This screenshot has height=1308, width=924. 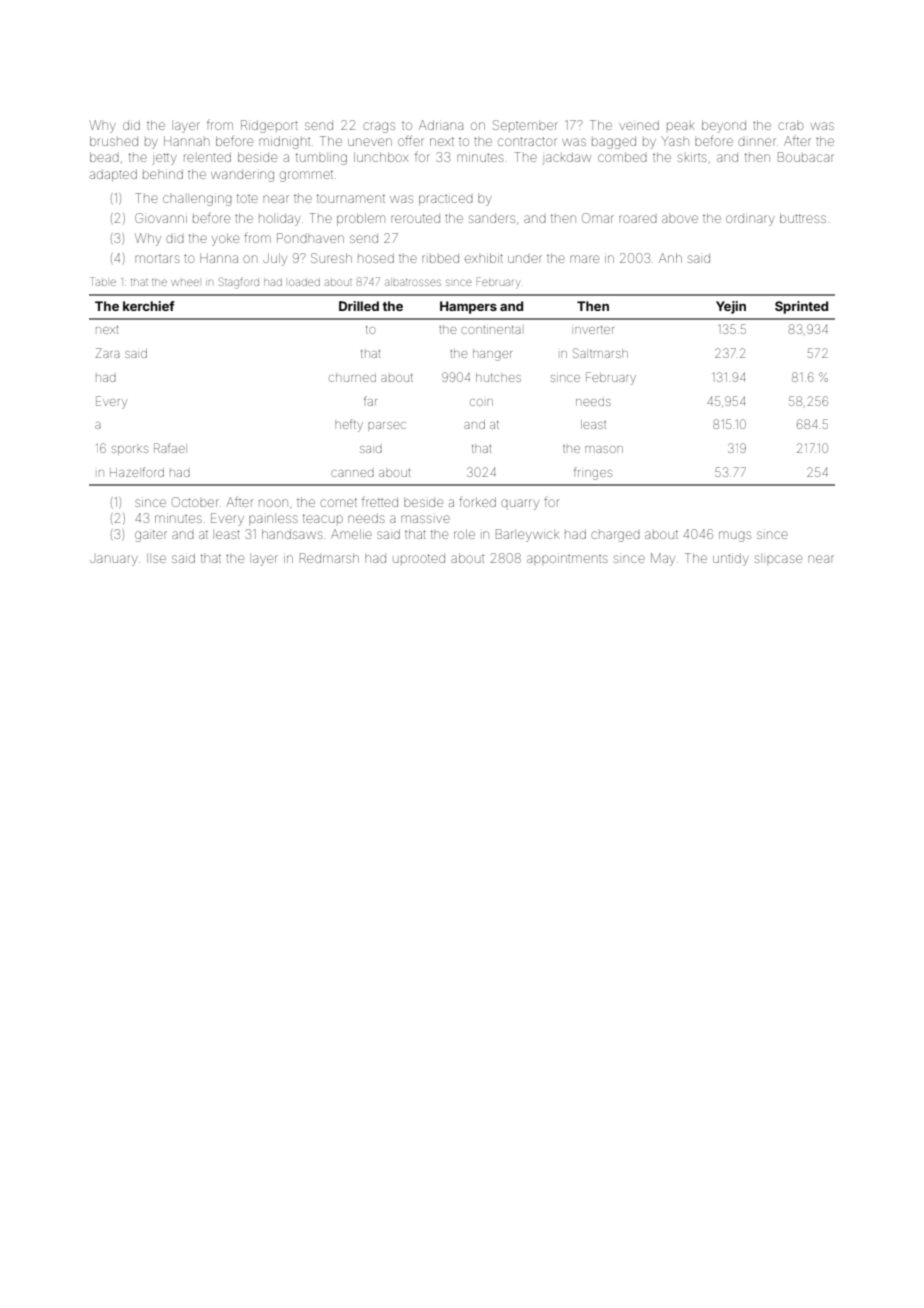 What do you see at coordinates (352, 377) in the screenshot?
I see `churned` at bounding box center [352, 377].
